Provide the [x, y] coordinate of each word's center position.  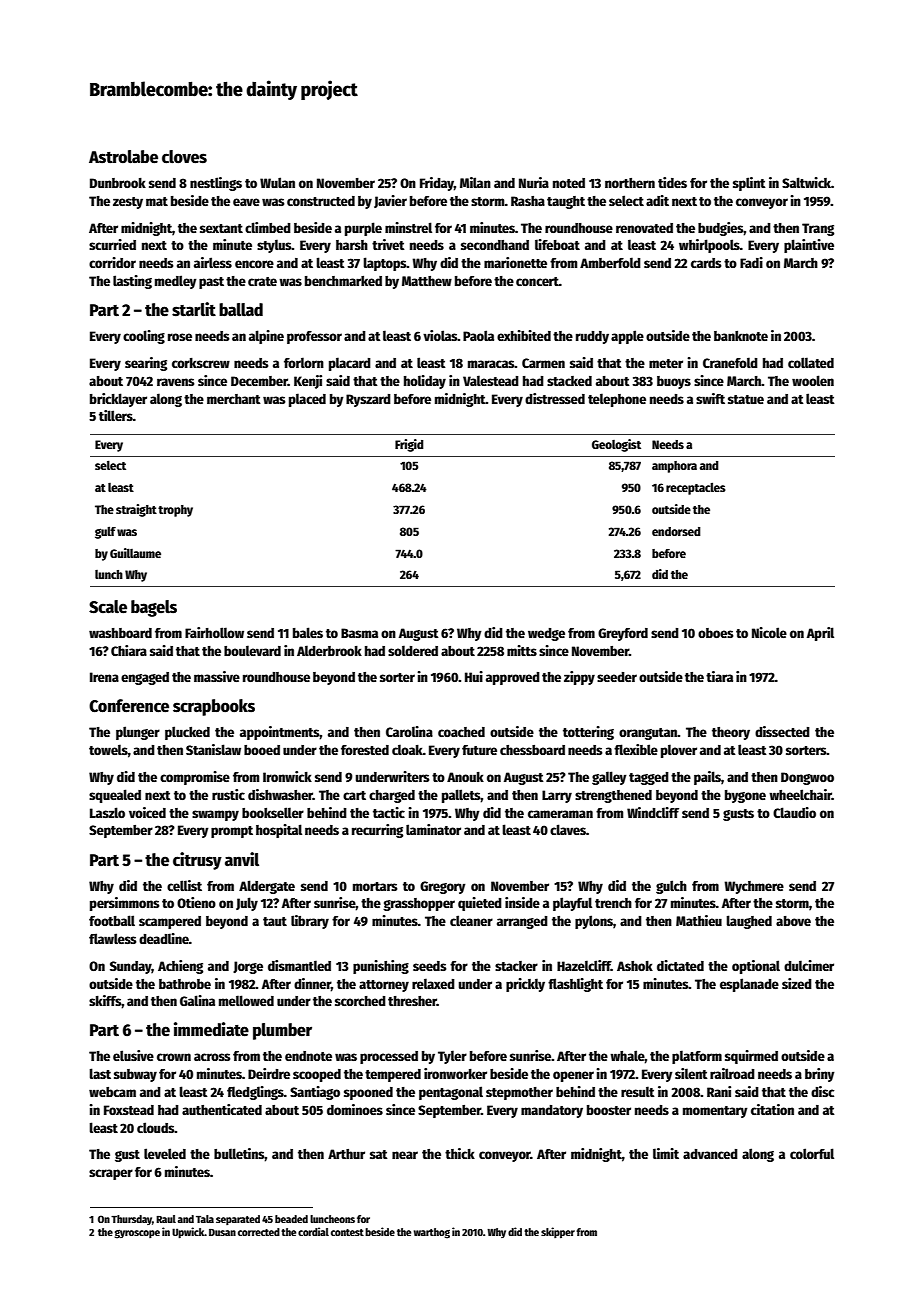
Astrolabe [123, 157]
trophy [175, 511]
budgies [721, 229]
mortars [375, 886]
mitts [522, 650]
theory [731, 733]
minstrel [408, 227]
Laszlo [107, 812]
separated [238, 1220]
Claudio [794, 812]
